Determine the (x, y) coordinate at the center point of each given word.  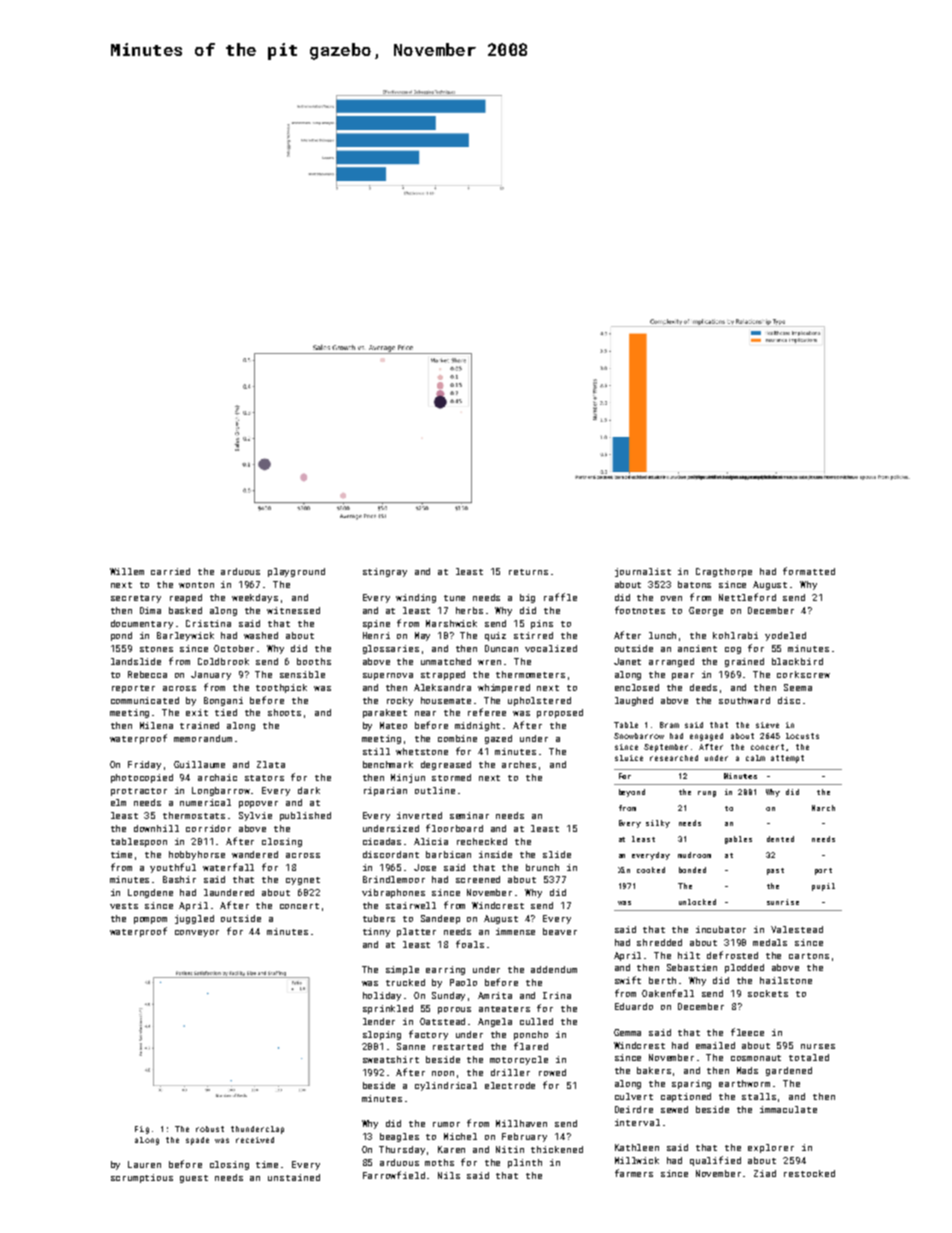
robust (210, 1129)
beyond (632, 793)
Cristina (208, 623)
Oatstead (442, 1021)
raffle (560, 597)
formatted (809, 571)
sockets (768, 993)
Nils (449, 1175)
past (775, 871)
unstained (294, 1177)
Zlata (271, 764)
